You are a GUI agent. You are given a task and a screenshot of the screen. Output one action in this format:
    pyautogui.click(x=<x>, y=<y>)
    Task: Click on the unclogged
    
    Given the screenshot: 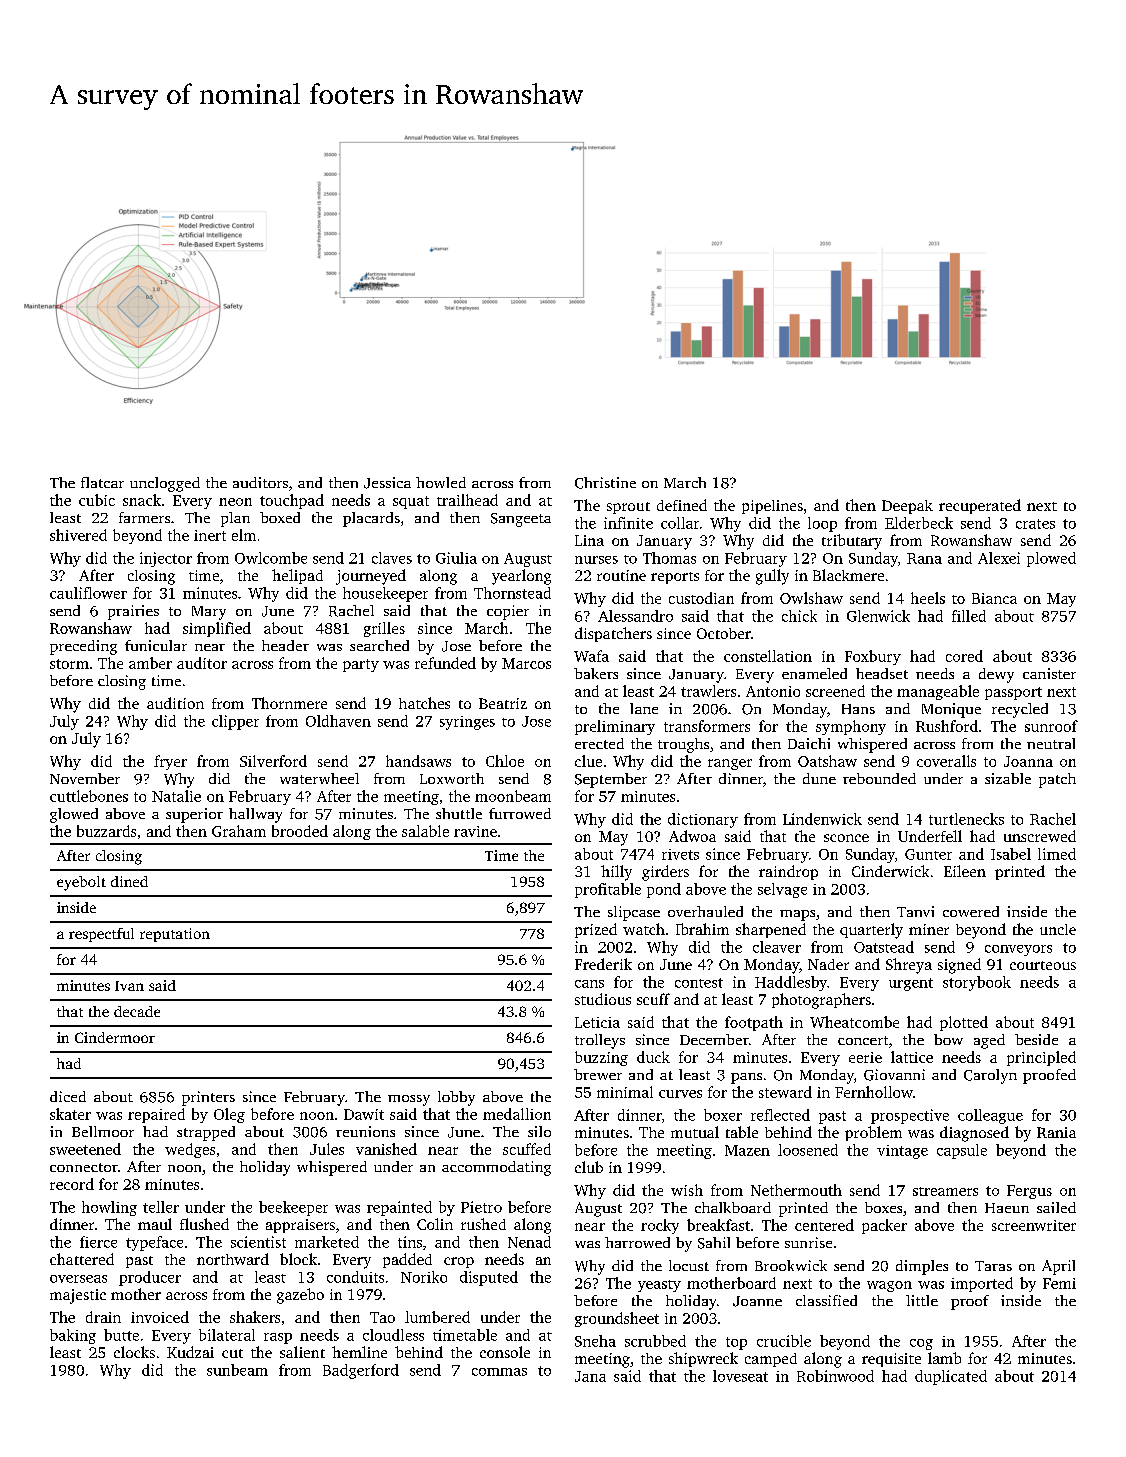 What is the action you would take?
    pyautogui.click(x=165, y=484)
